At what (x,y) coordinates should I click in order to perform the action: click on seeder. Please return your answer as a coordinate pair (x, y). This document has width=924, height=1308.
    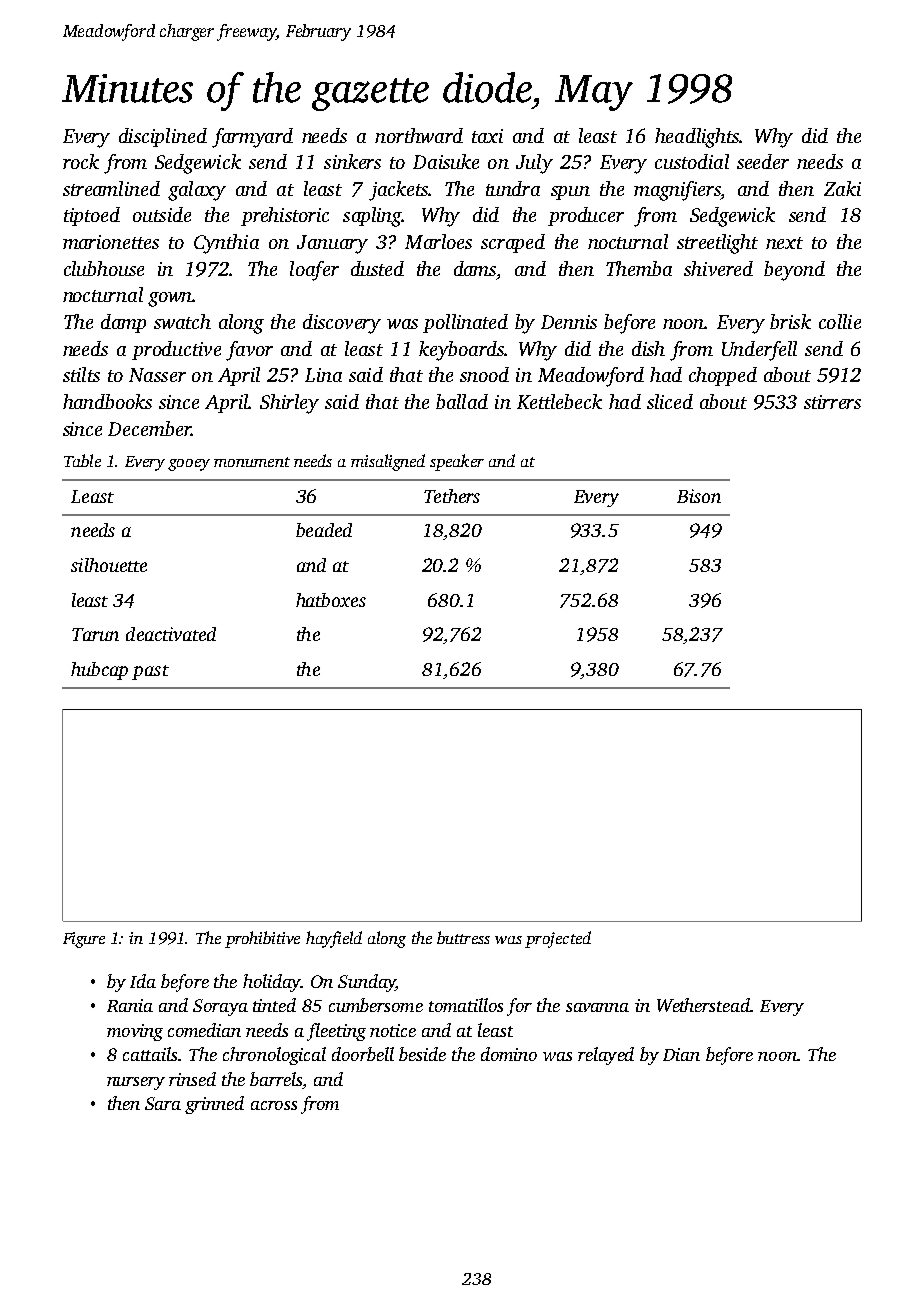
    Looking at the image, I should click on (763, 161).
